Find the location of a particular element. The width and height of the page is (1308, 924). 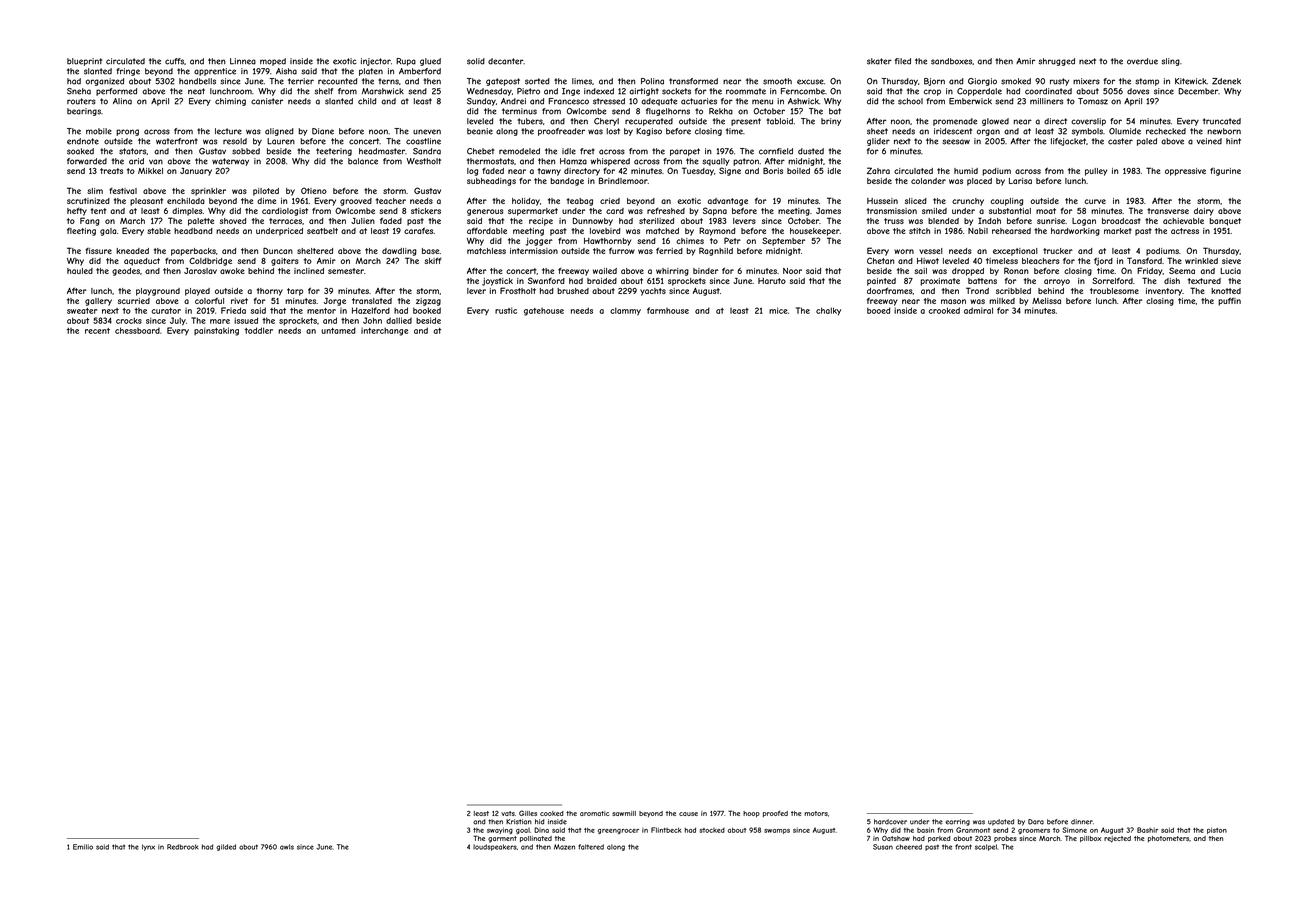

untamed is located at coordinates (338, 330).
